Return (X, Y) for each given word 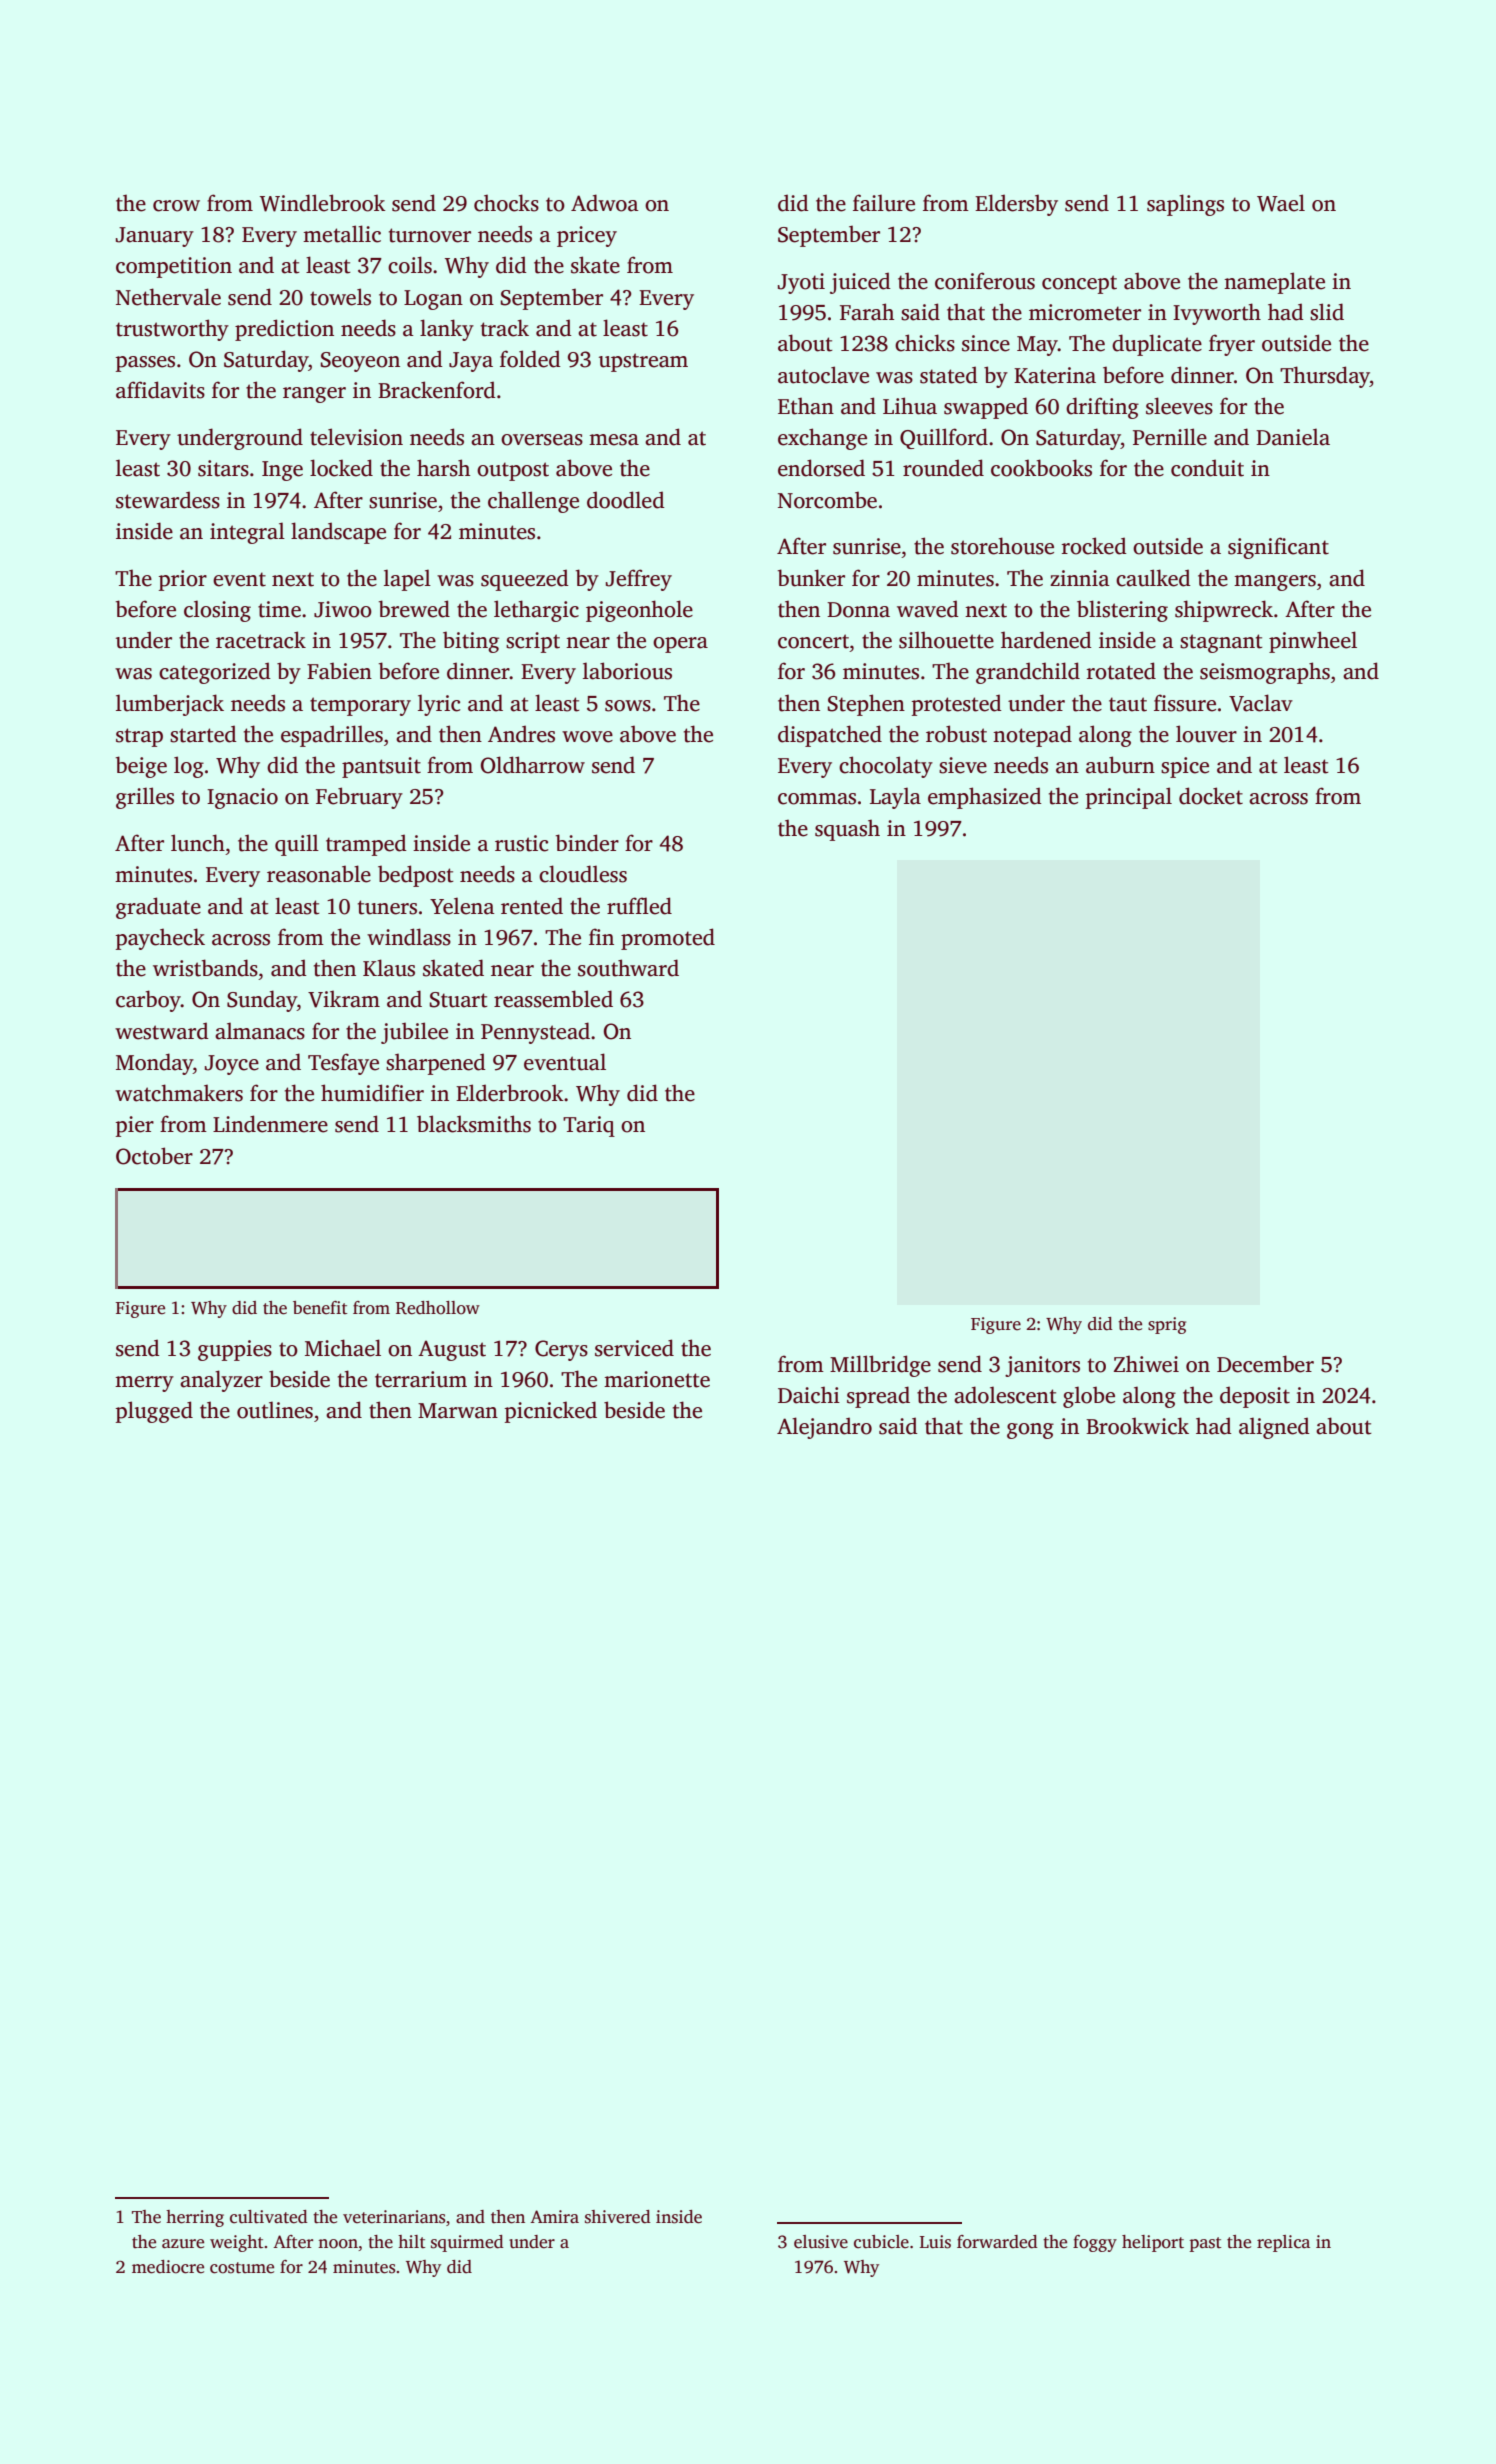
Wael (1281, 203)
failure (884, 203)
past (1206, 2244)
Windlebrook (323, 203)
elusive (821, 2242)
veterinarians (394, 2217)
